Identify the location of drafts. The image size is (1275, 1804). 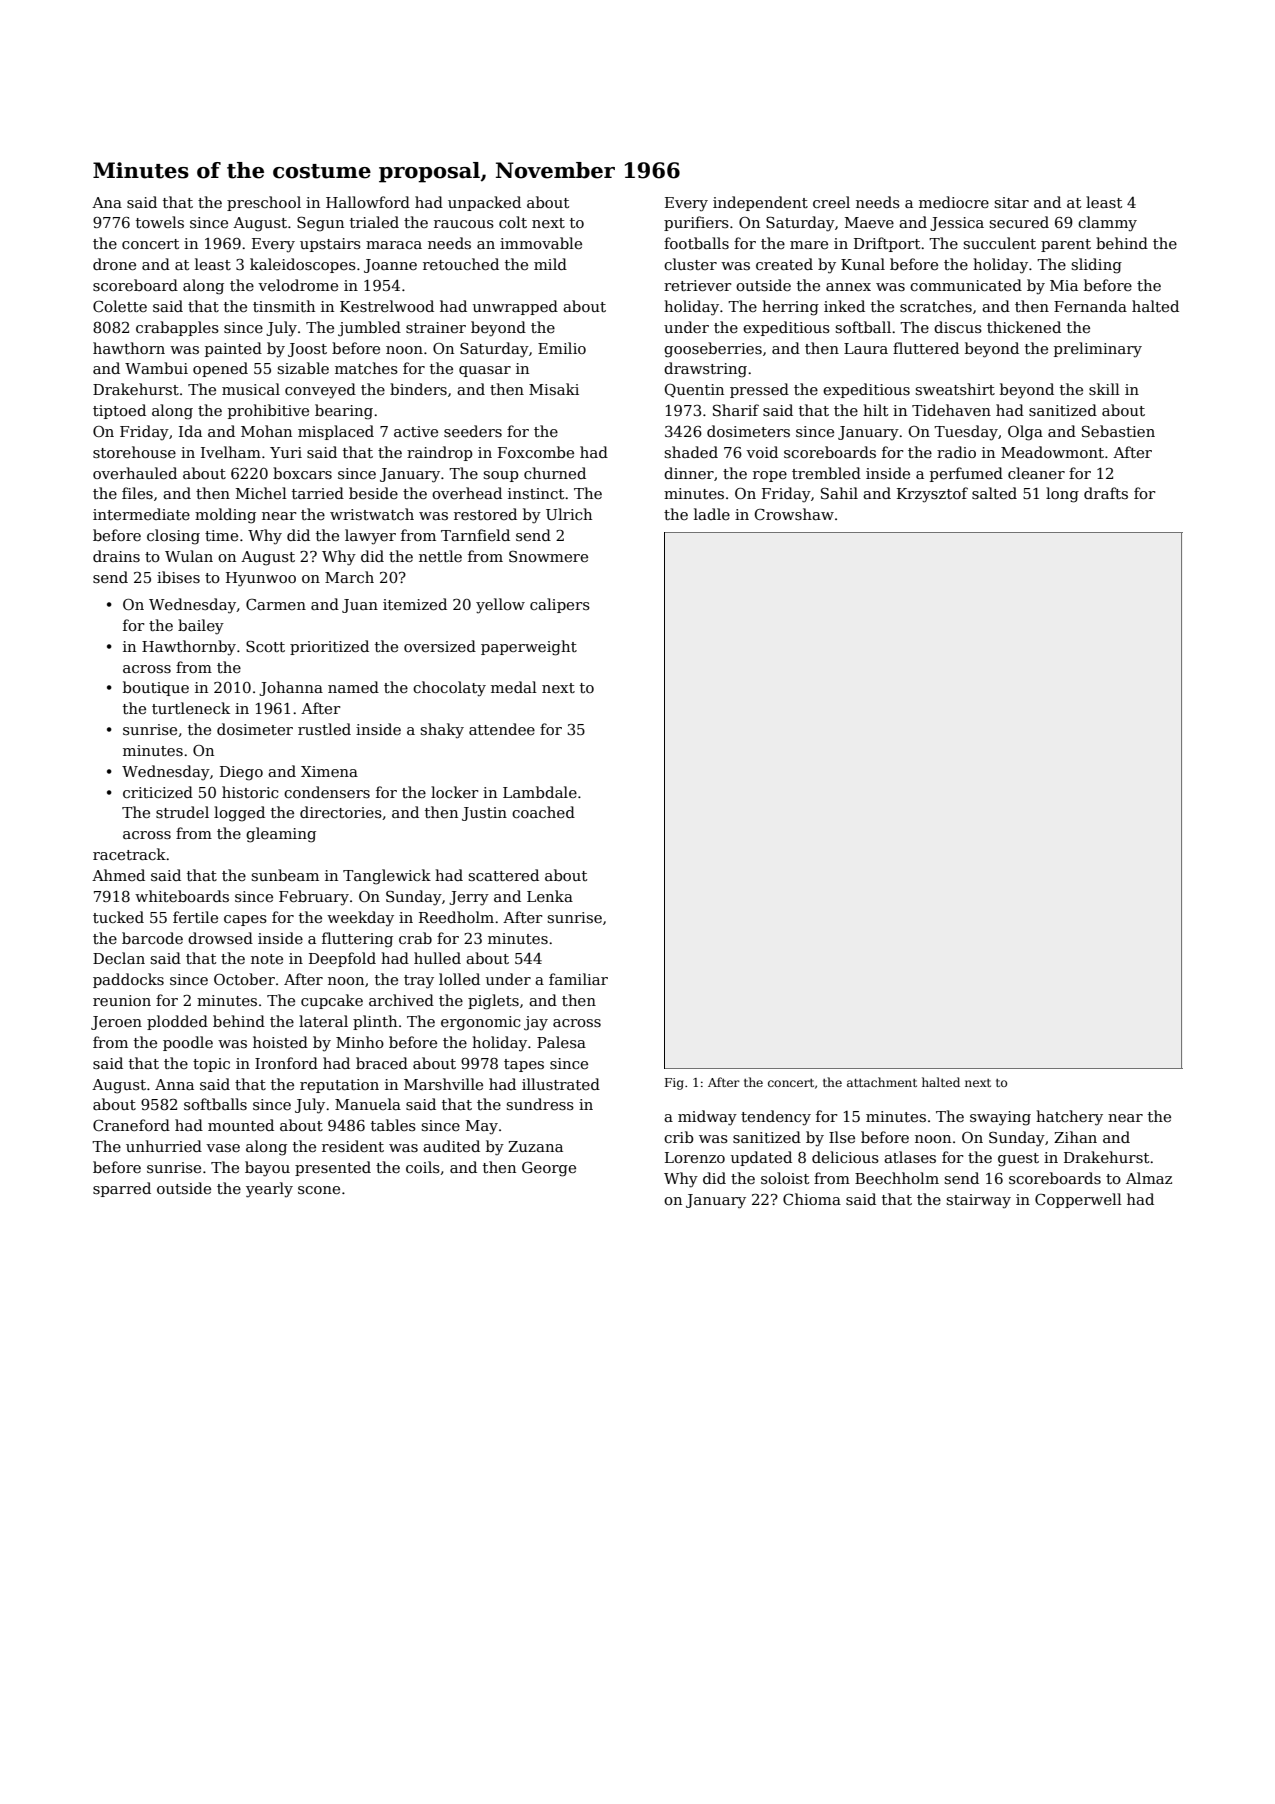
(1106, 493).
